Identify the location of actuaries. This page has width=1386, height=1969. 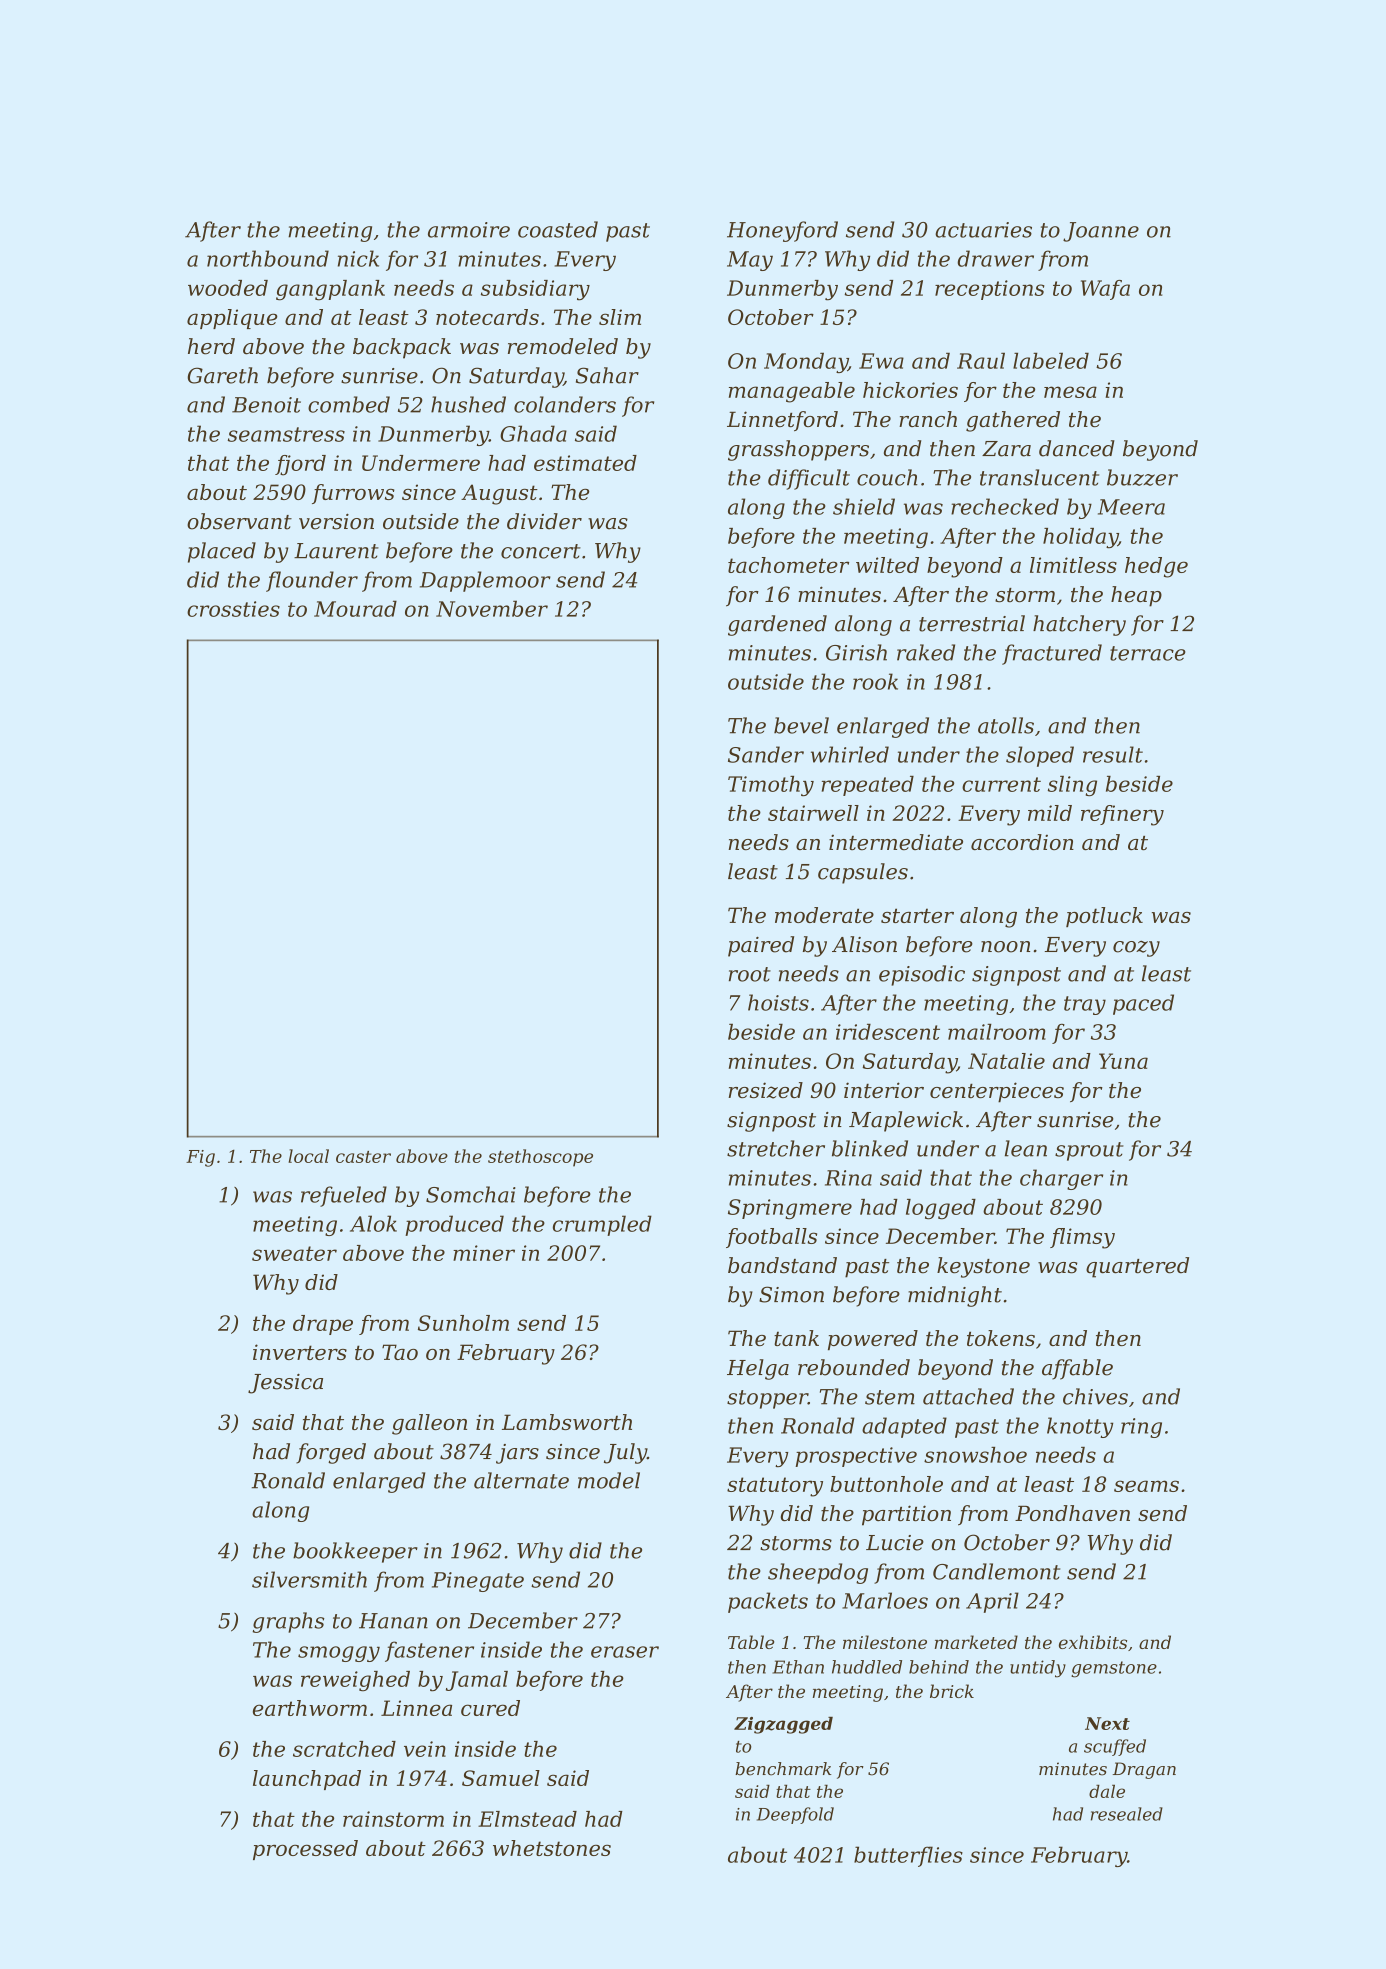
(983, 230).
